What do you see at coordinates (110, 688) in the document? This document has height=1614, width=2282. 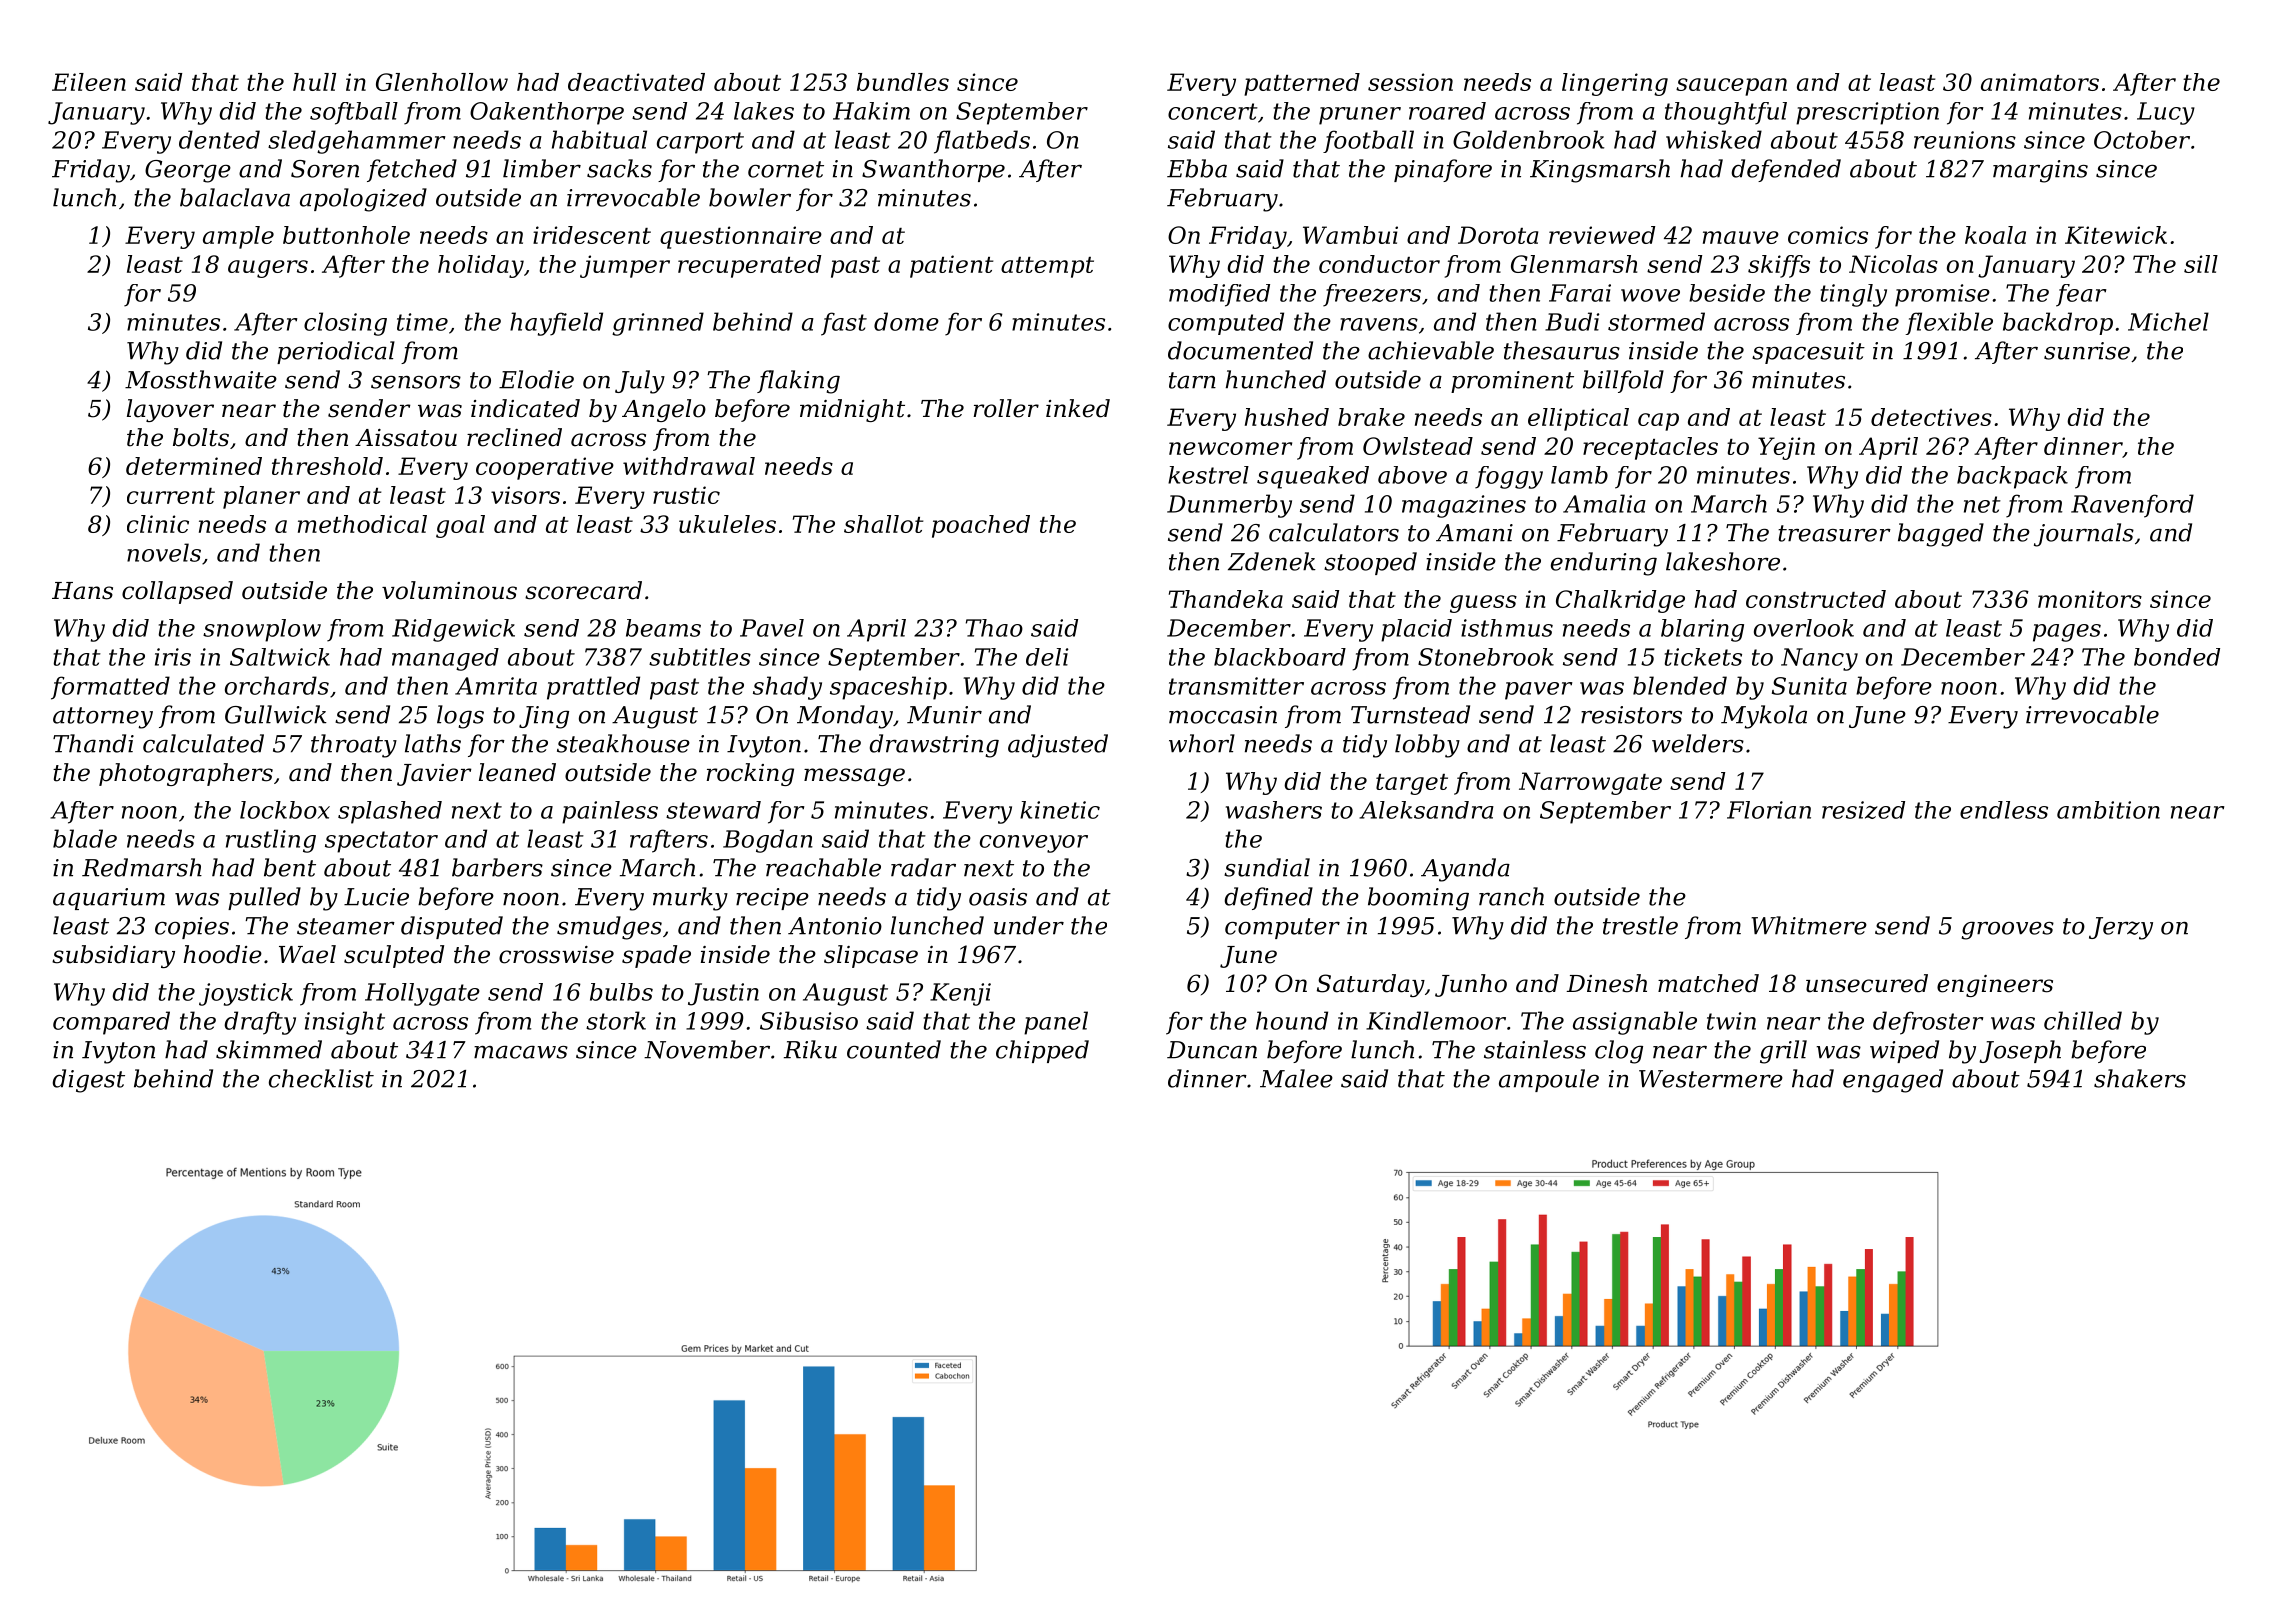 I see `formatted` at bounding box center [110, 688].
